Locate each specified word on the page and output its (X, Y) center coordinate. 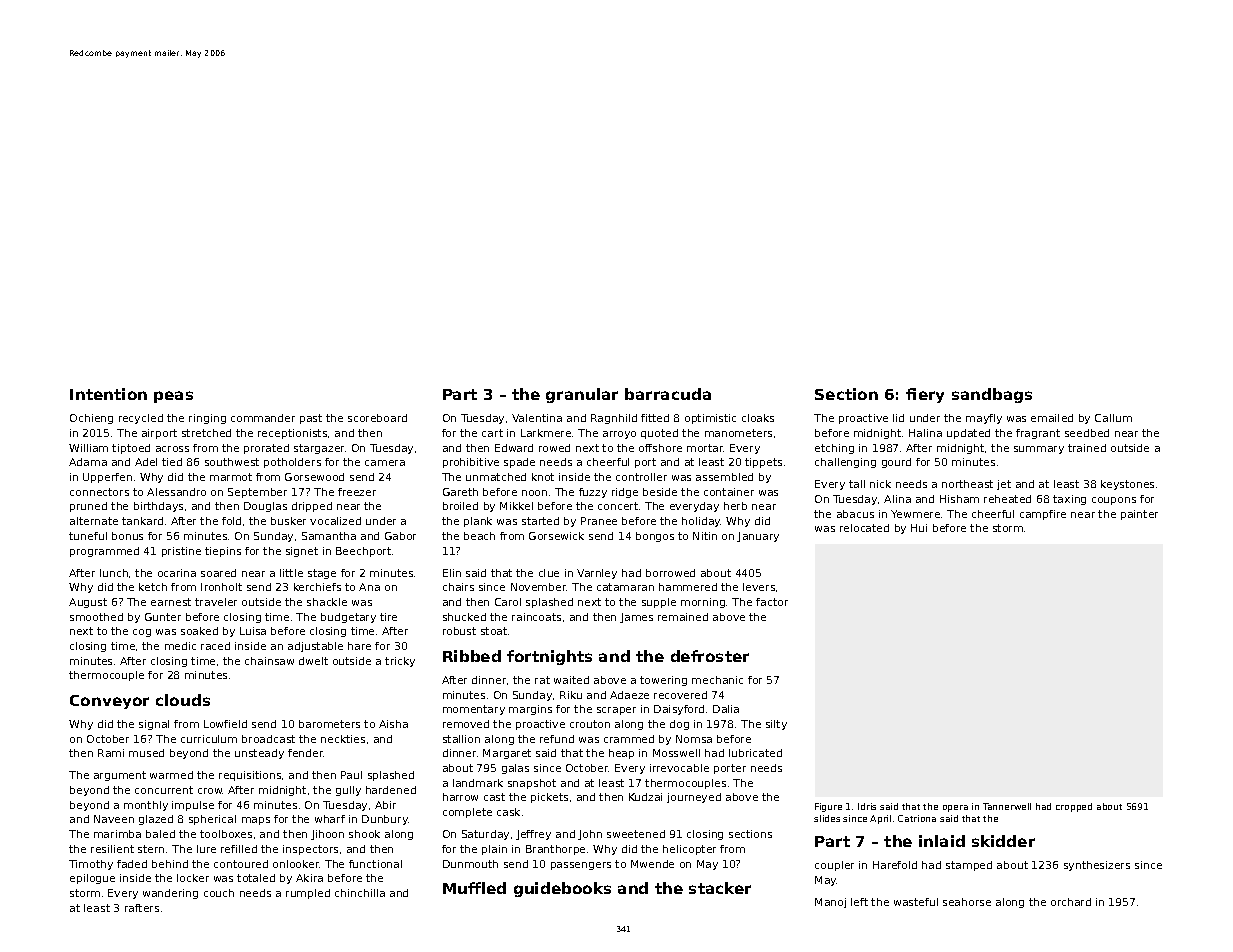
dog (679, 725)
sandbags (992, 395)
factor (772, 602)
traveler (216, 602)
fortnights (549, 657)
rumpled (308, 894)
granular (582, 395)
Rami (111, 753)
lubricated (755, 753)
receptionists (292, 434)
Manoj (830, 903)
